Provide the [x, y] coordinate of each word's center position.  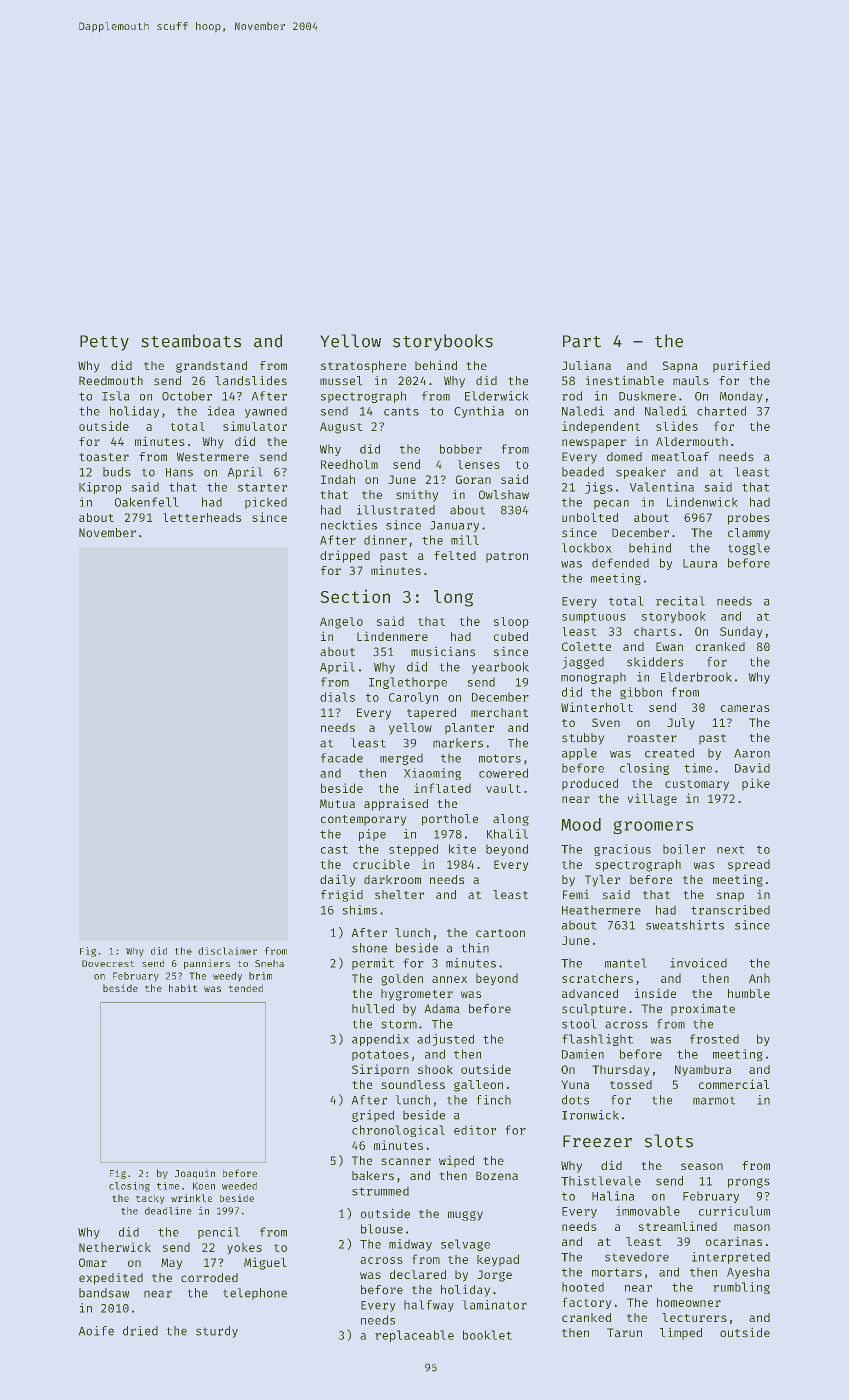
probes [749, 519]
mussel [341, 381]
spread [749, 865]
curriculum [734, 1211]
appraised [396, 804]
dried [140, 1331]
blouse [382, 1229]
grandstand [211, 367]
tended [245, 988]
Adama [442, 1009]
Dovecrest [108, 963]
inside [655, 993]
